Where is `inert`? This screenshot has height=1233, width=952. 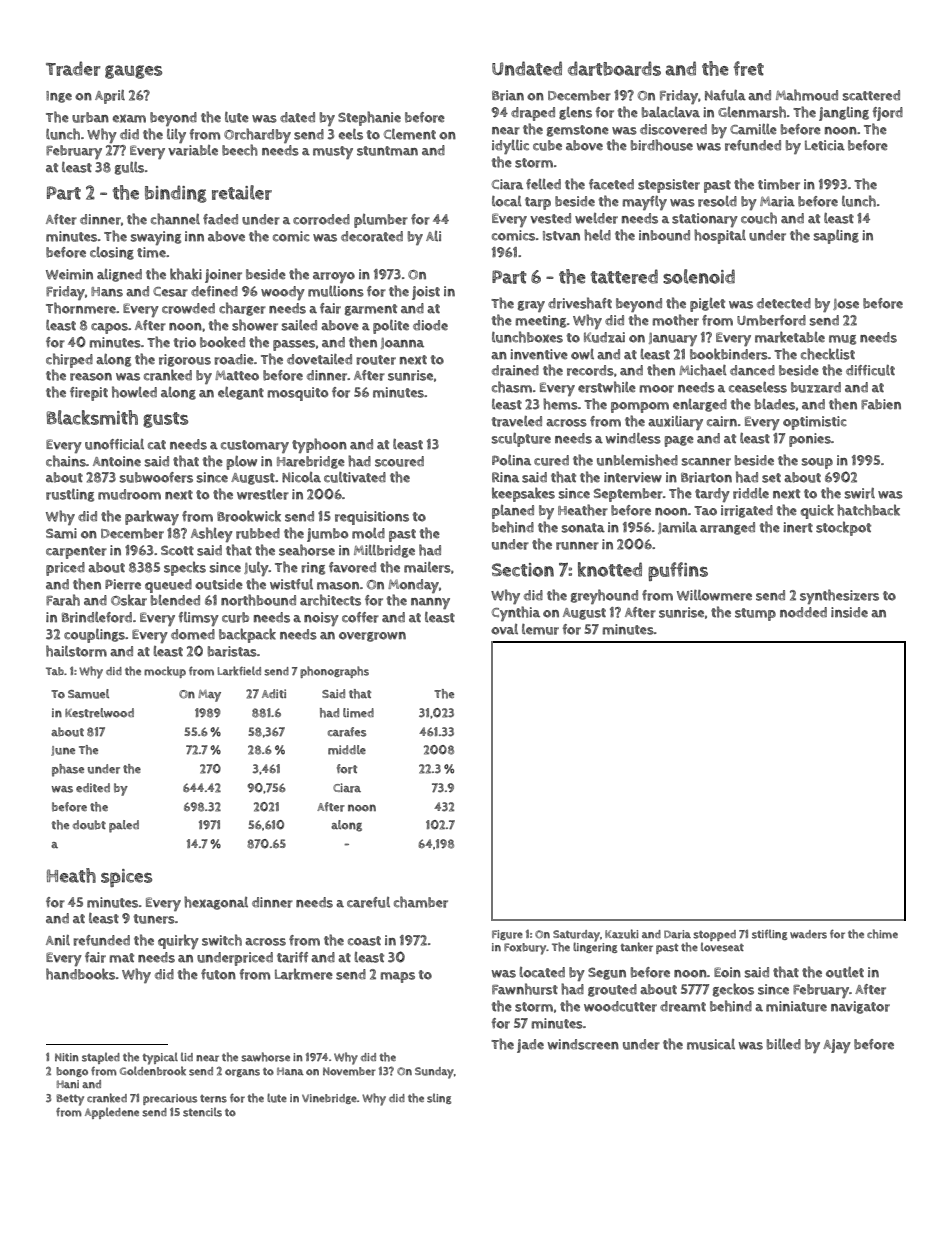 inert is located at coordinates (798, 527).
